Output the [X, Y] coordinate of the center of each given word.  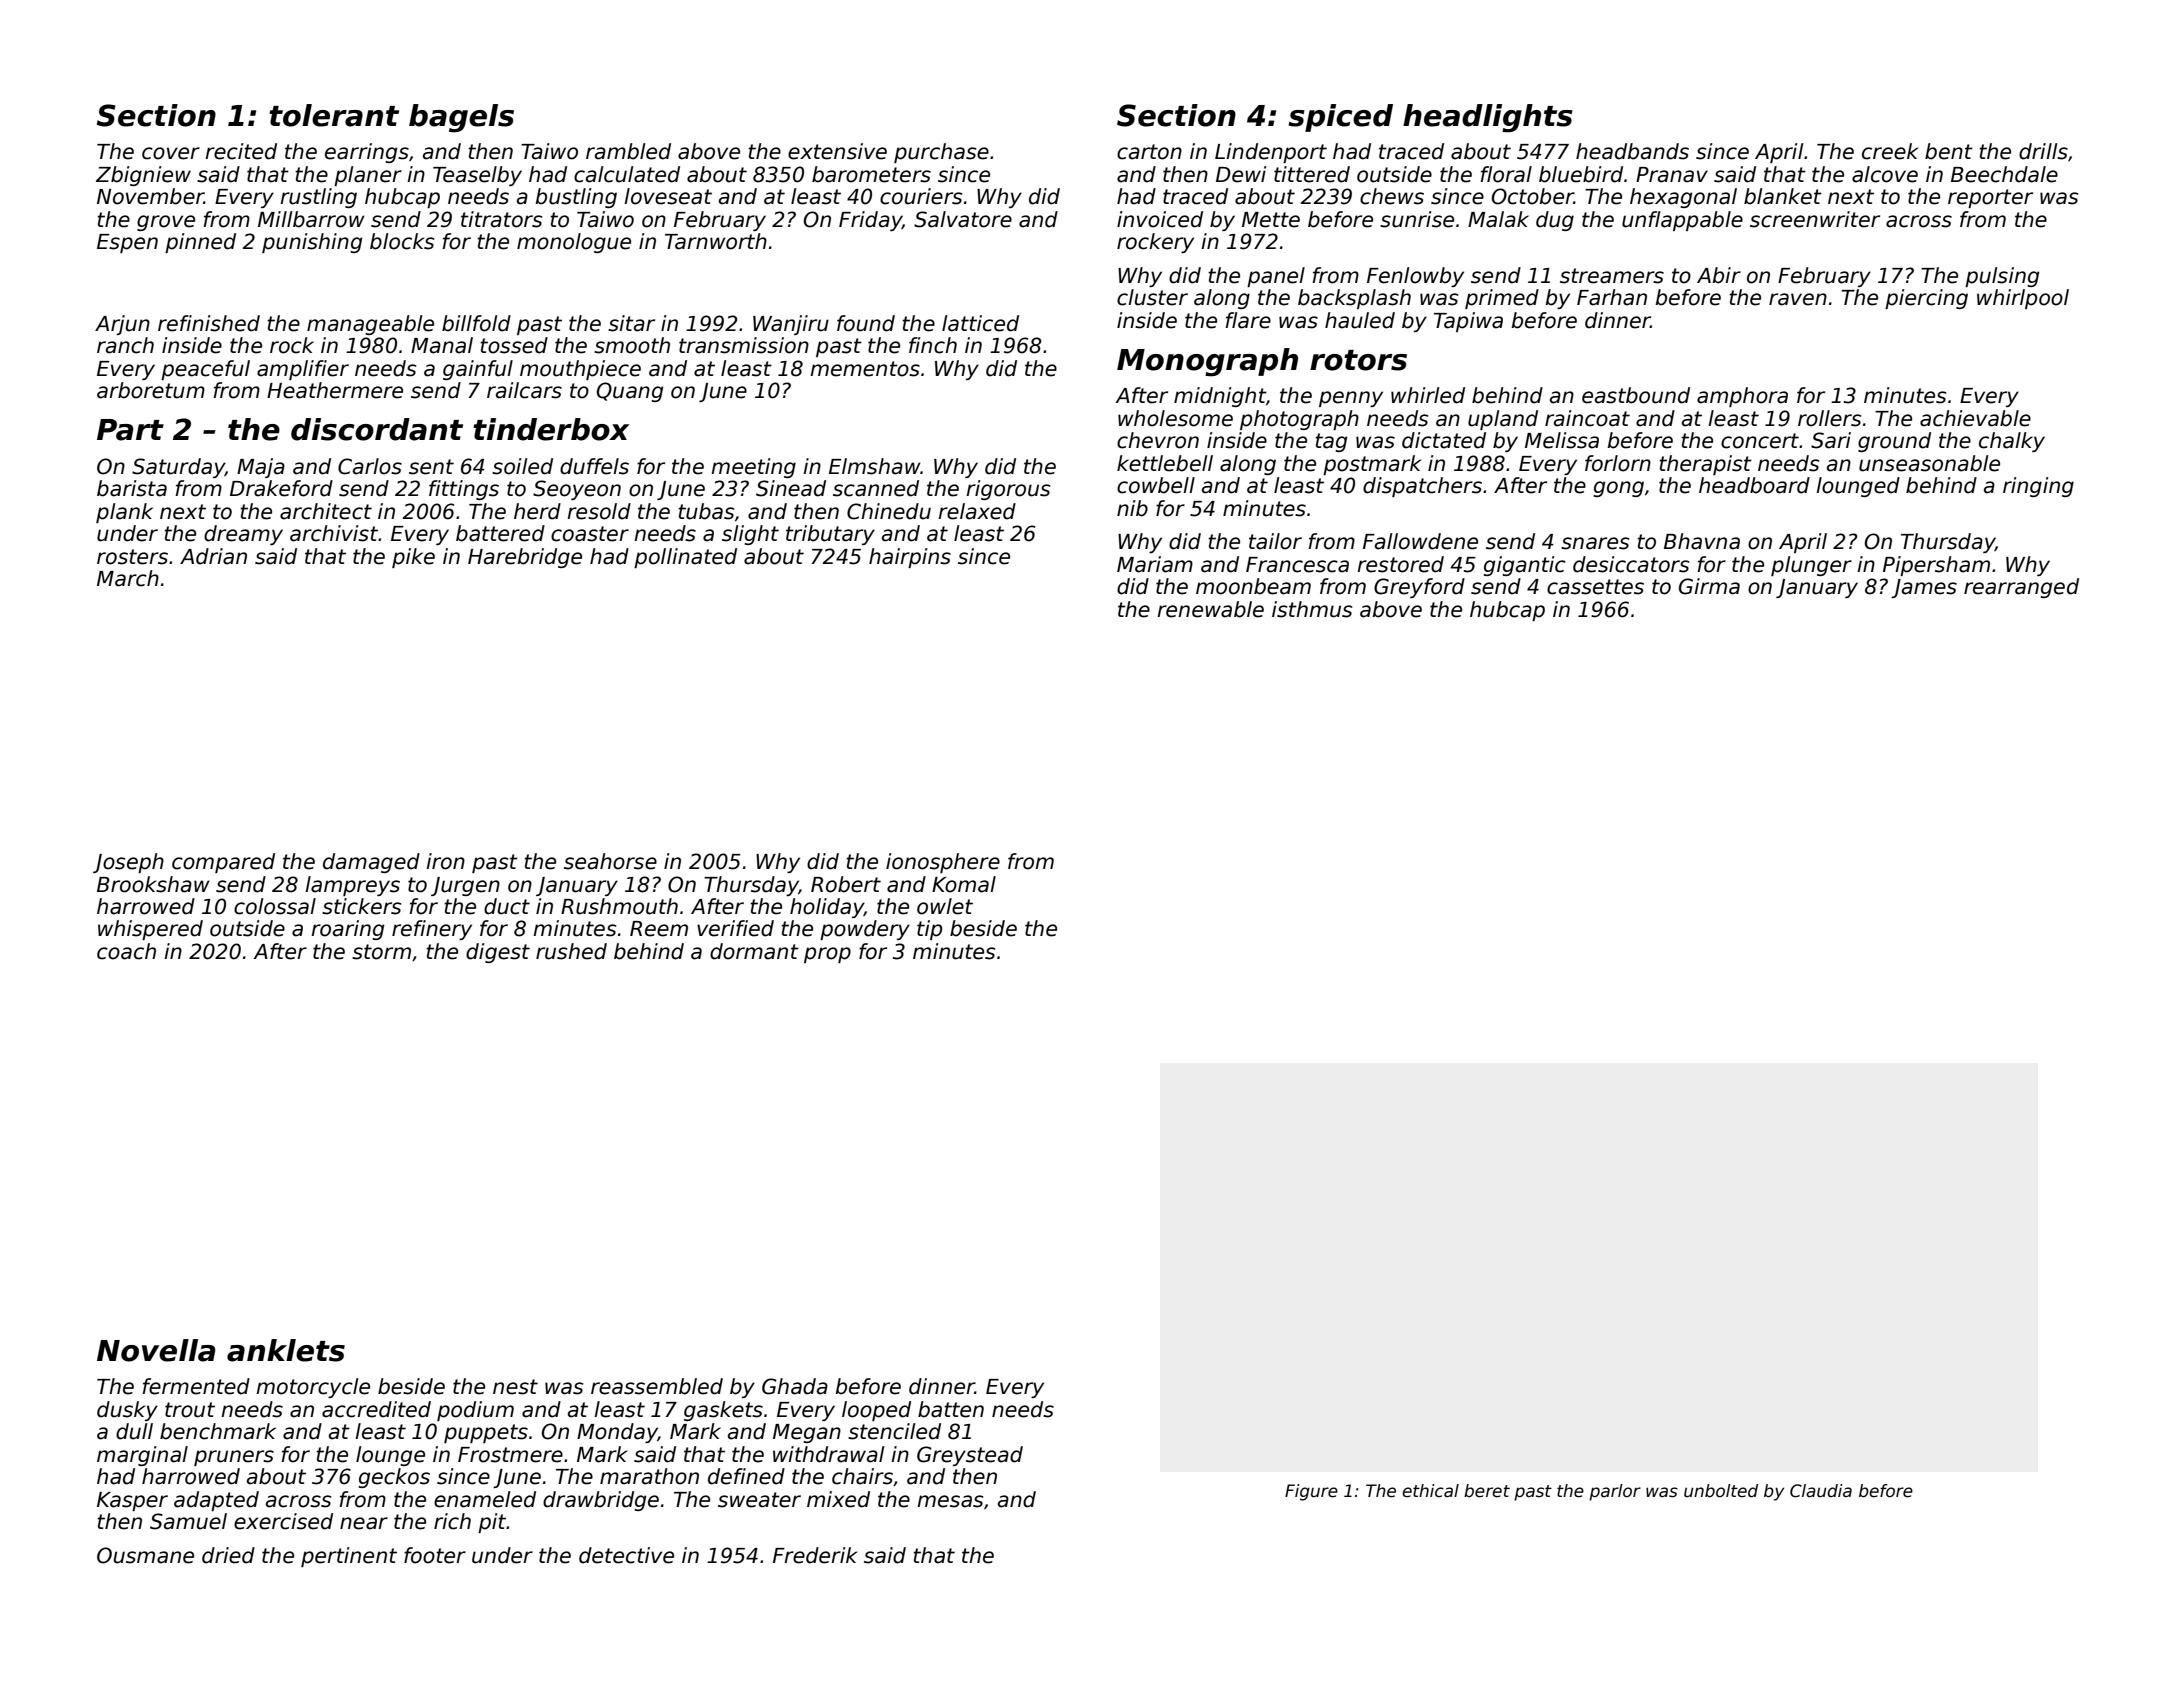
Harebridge [525, 558]
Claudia [1821, 1491]
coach [126, 951]
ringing [2038, 487]
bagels [461, 118]
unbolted [1721, 1491]
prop [827, 955]
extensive [837, 151]
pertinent [349, 1557]
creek [1890, 151]
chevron [1158, 440]
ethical [1430, 1491]
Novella [156, 1350]
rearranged [2021, 588]
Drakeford [281, 488]
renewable [1210, 609]
